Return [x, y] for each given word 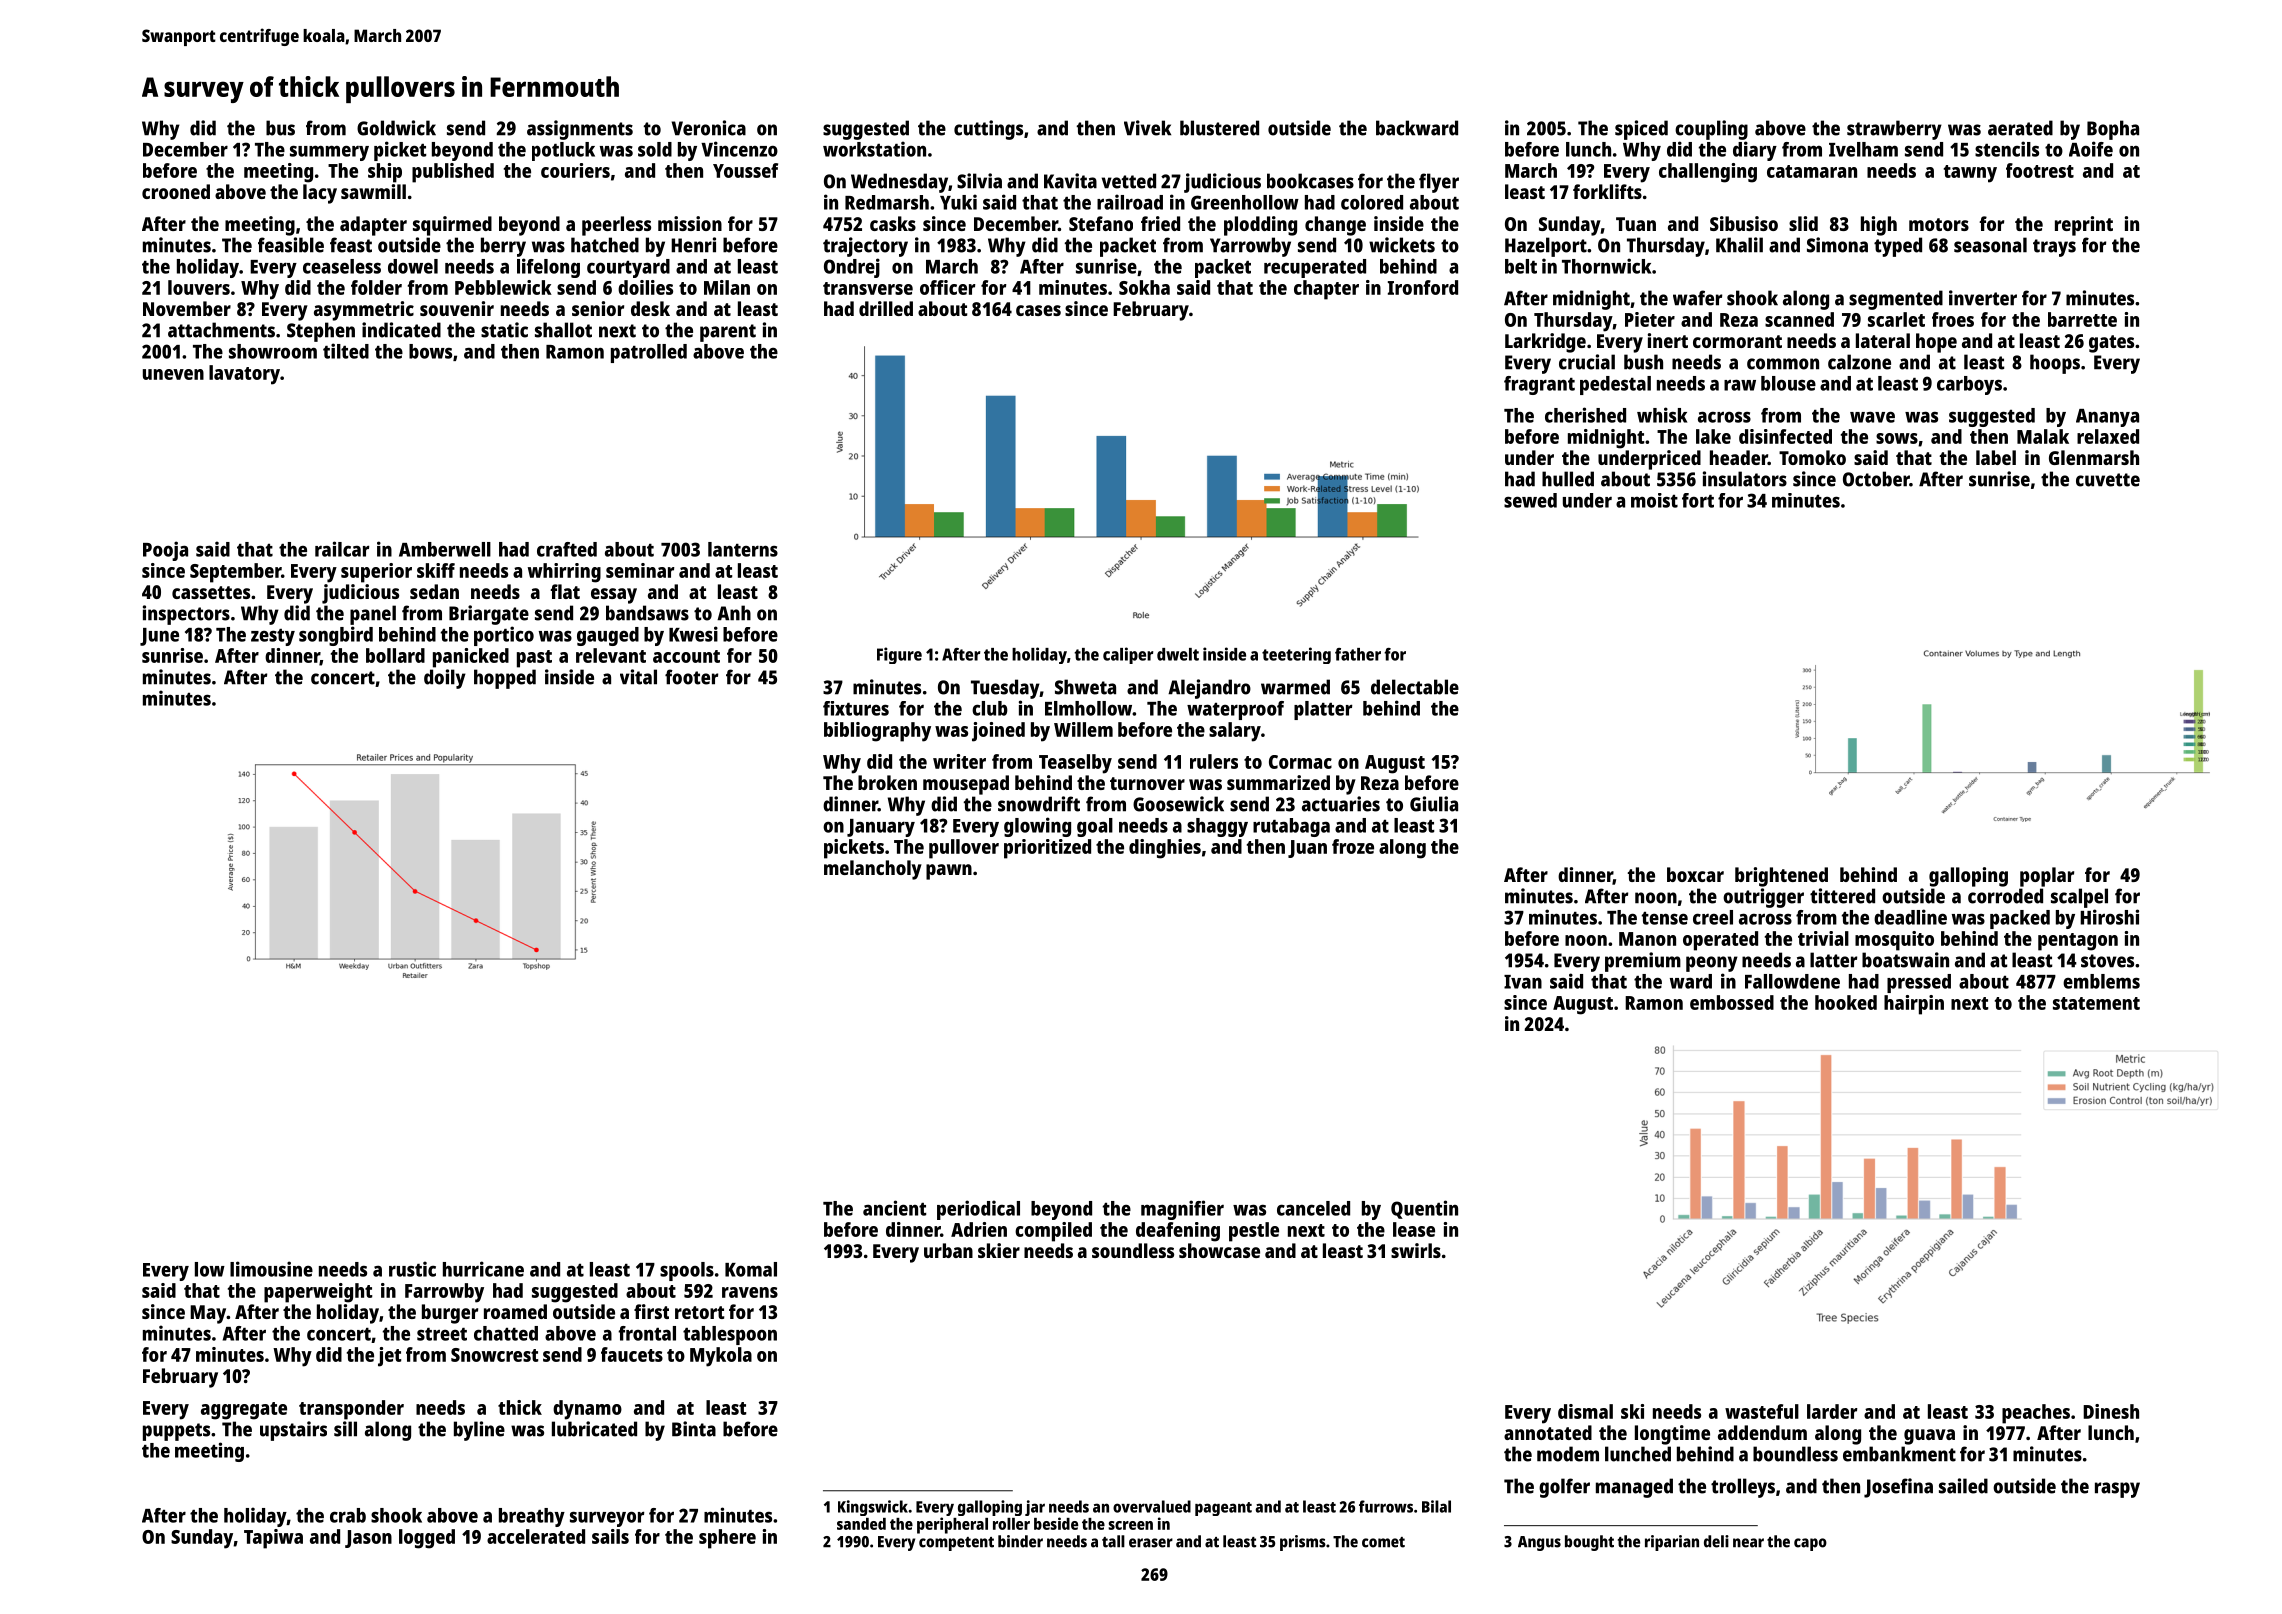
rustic [412, 1269]
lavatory [244, 375]
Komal [751, 1269]
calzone [1859, 362]
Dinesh [2111, 1411]
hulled [1568, 479]
